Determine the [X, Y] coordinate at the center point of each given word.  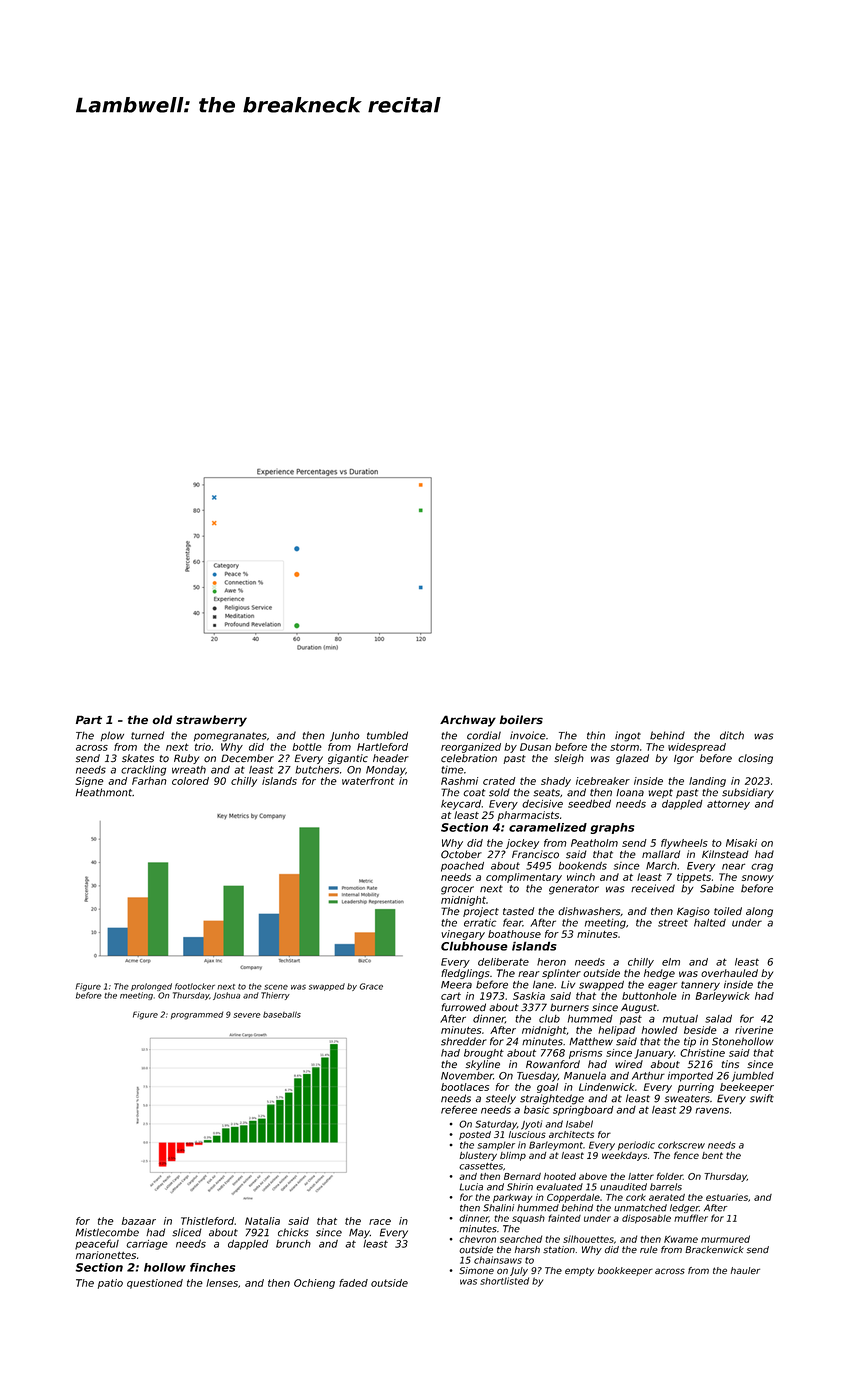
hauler [745, 1270]
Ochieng [314, 1284]
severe [247, 1015]
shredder [464, 1041]
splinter [561, 974]
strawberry [211, 721]
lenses [222, 1283]
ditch [732, 735]
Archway [468, 721]
